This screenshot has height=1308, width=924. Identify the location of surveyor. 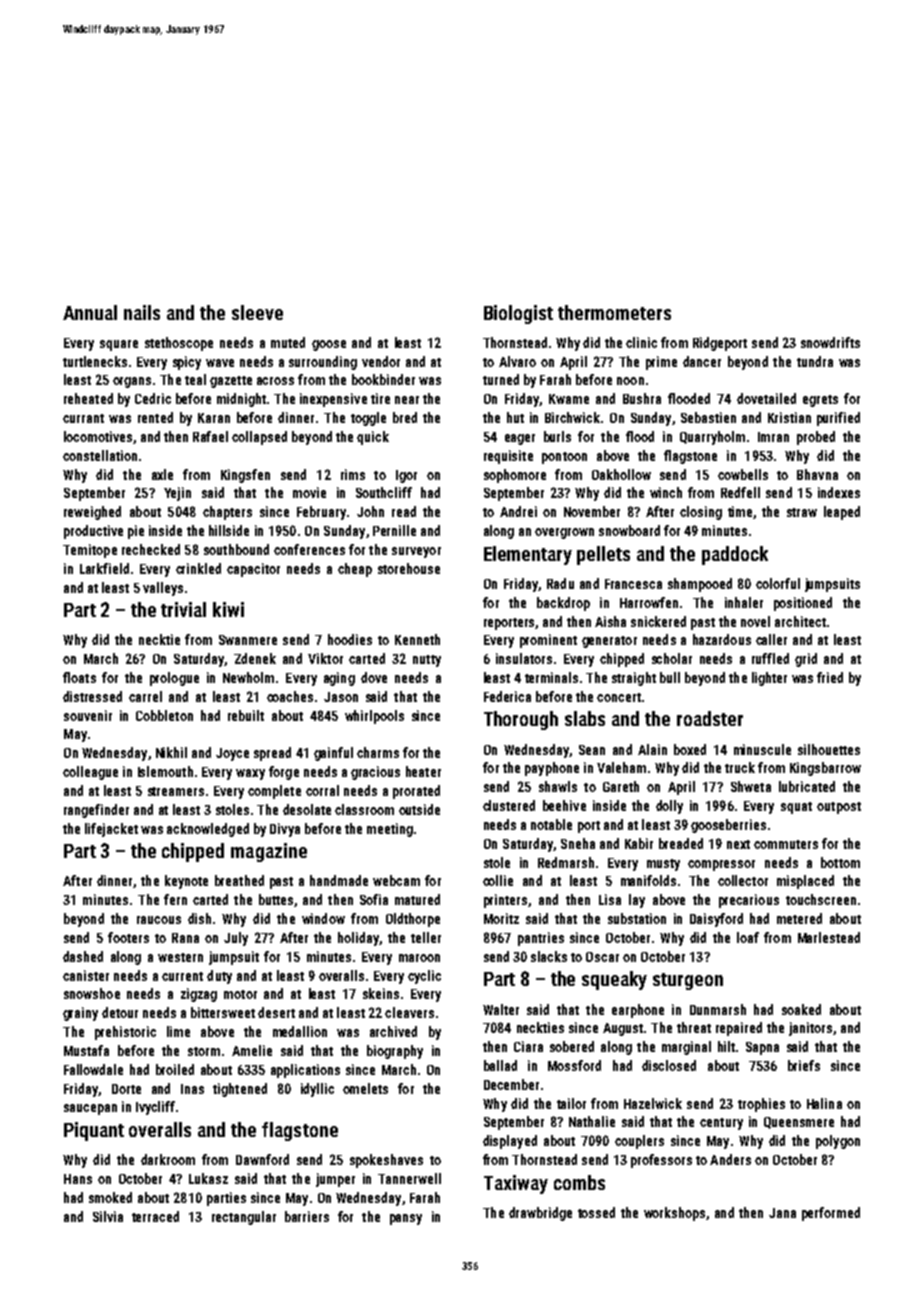
(416, 552).
